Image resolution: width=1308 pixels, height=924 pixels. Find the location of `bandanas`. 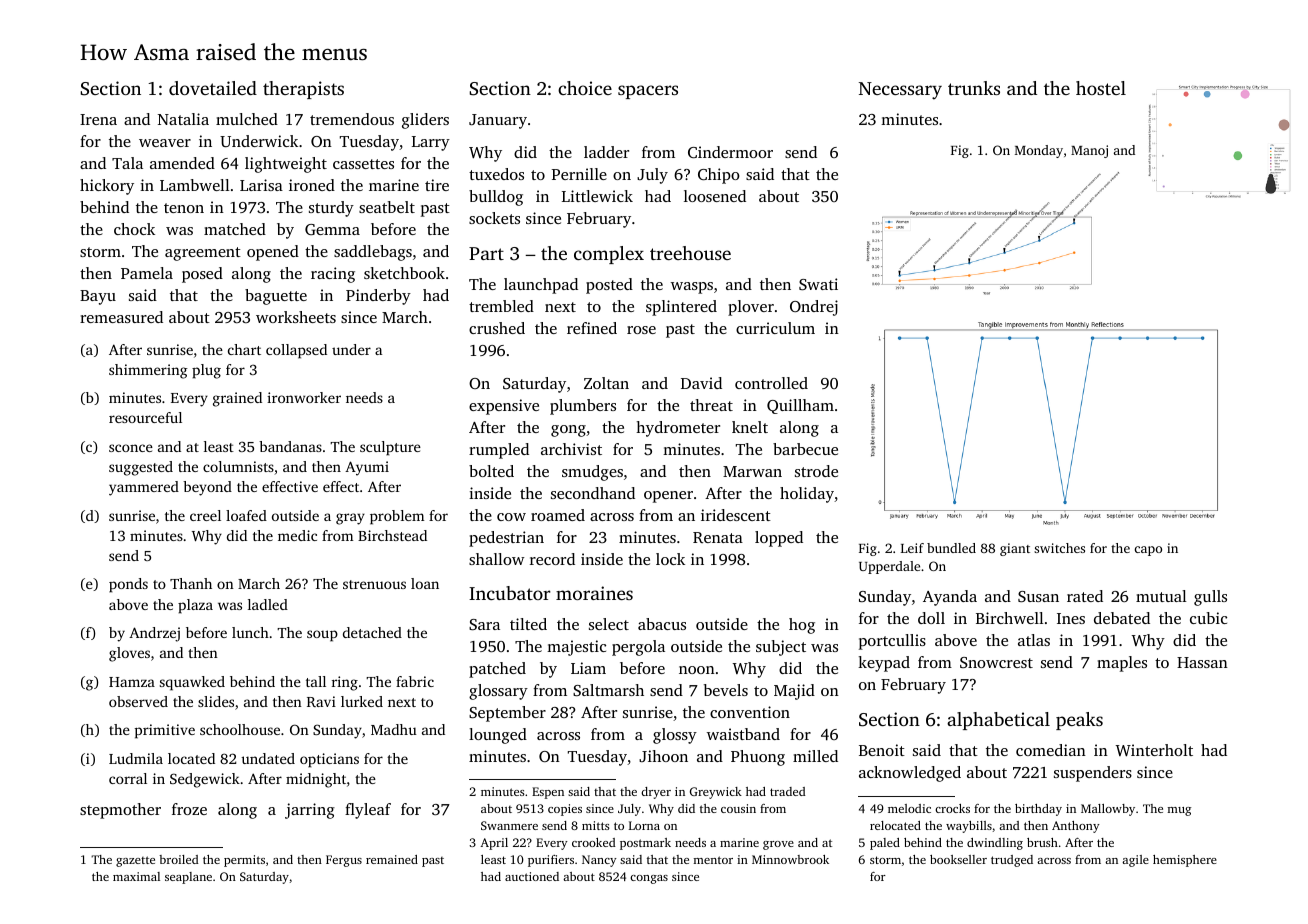

bandanas is located at coordinates (290, 446).
